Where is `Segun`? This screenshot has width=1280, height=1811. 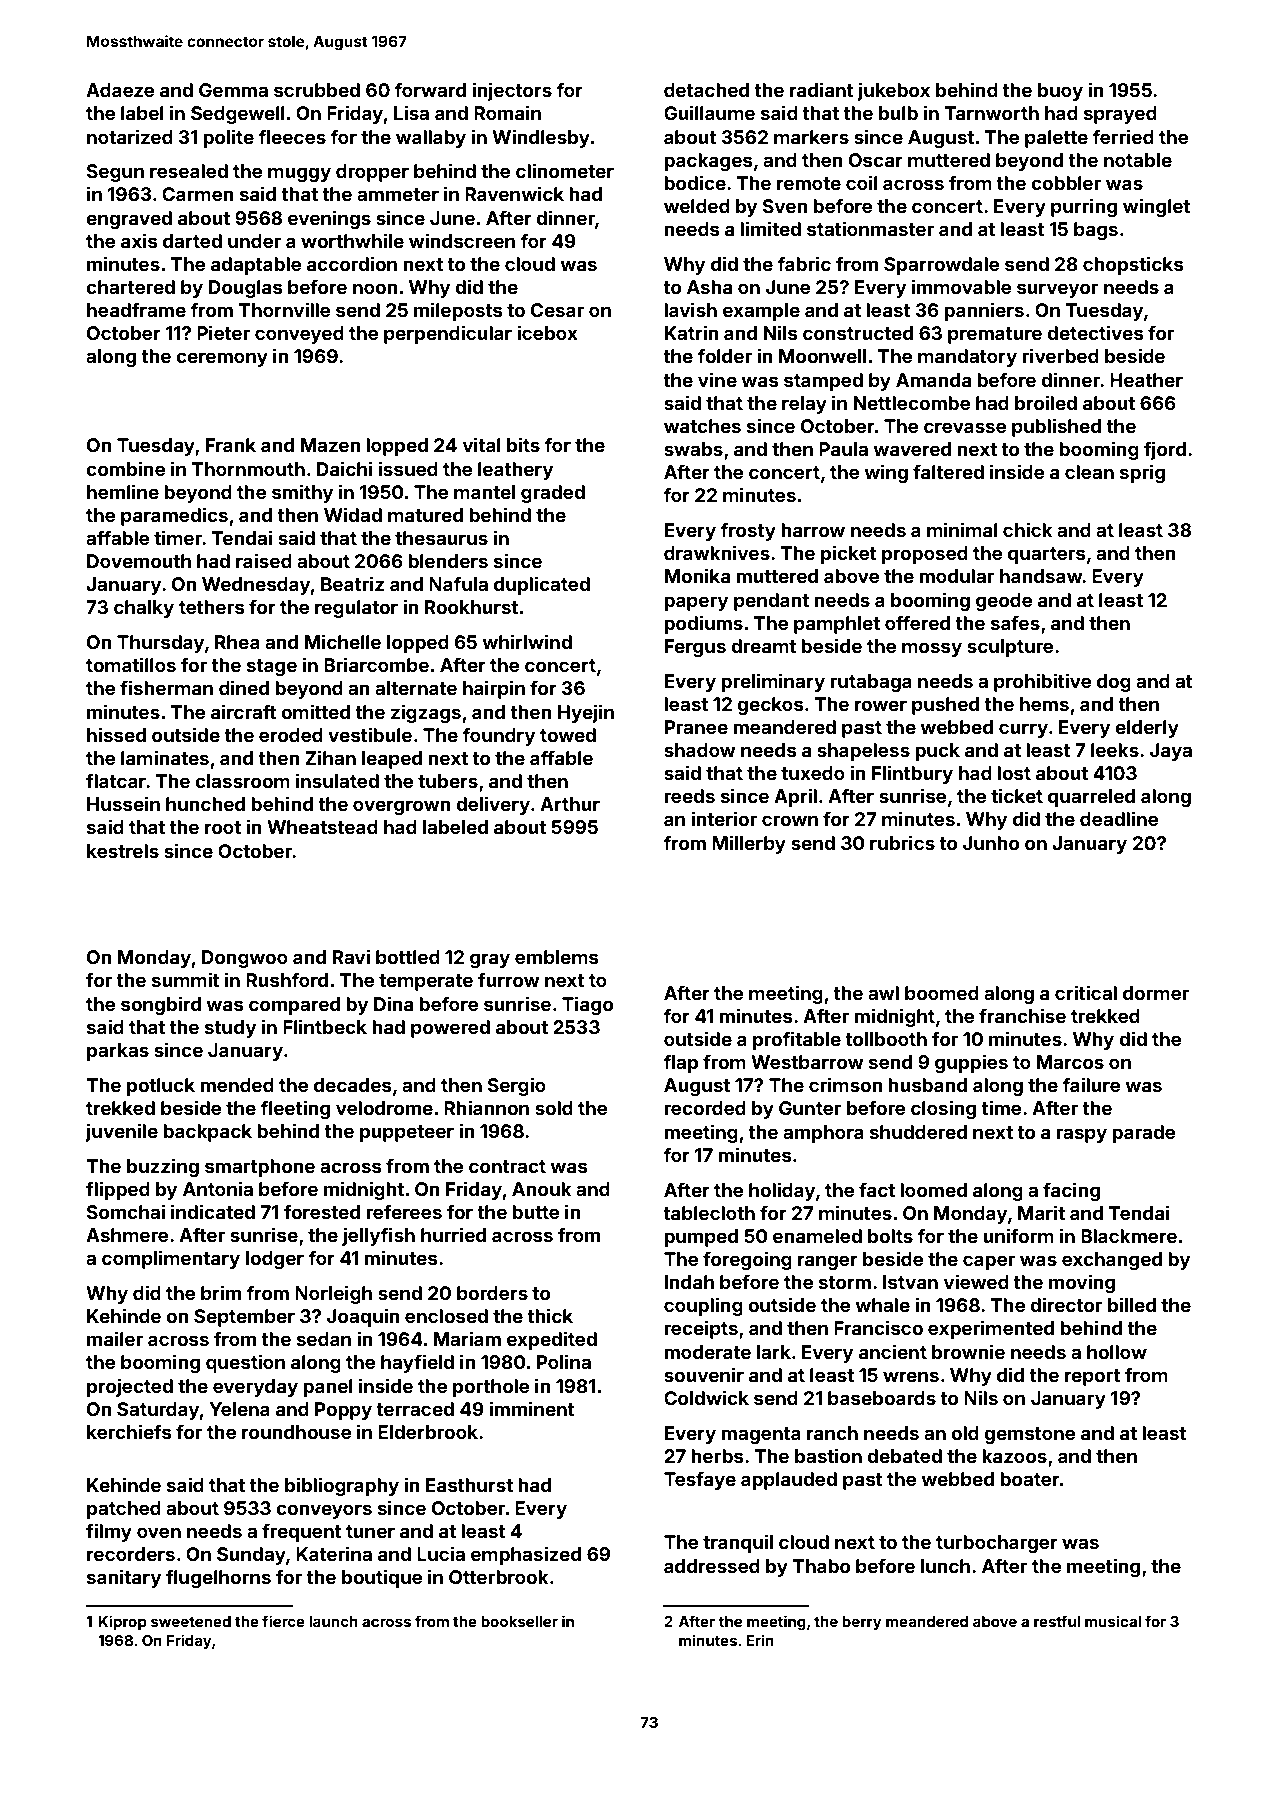
Segun is located at coordinates (115, 173).
